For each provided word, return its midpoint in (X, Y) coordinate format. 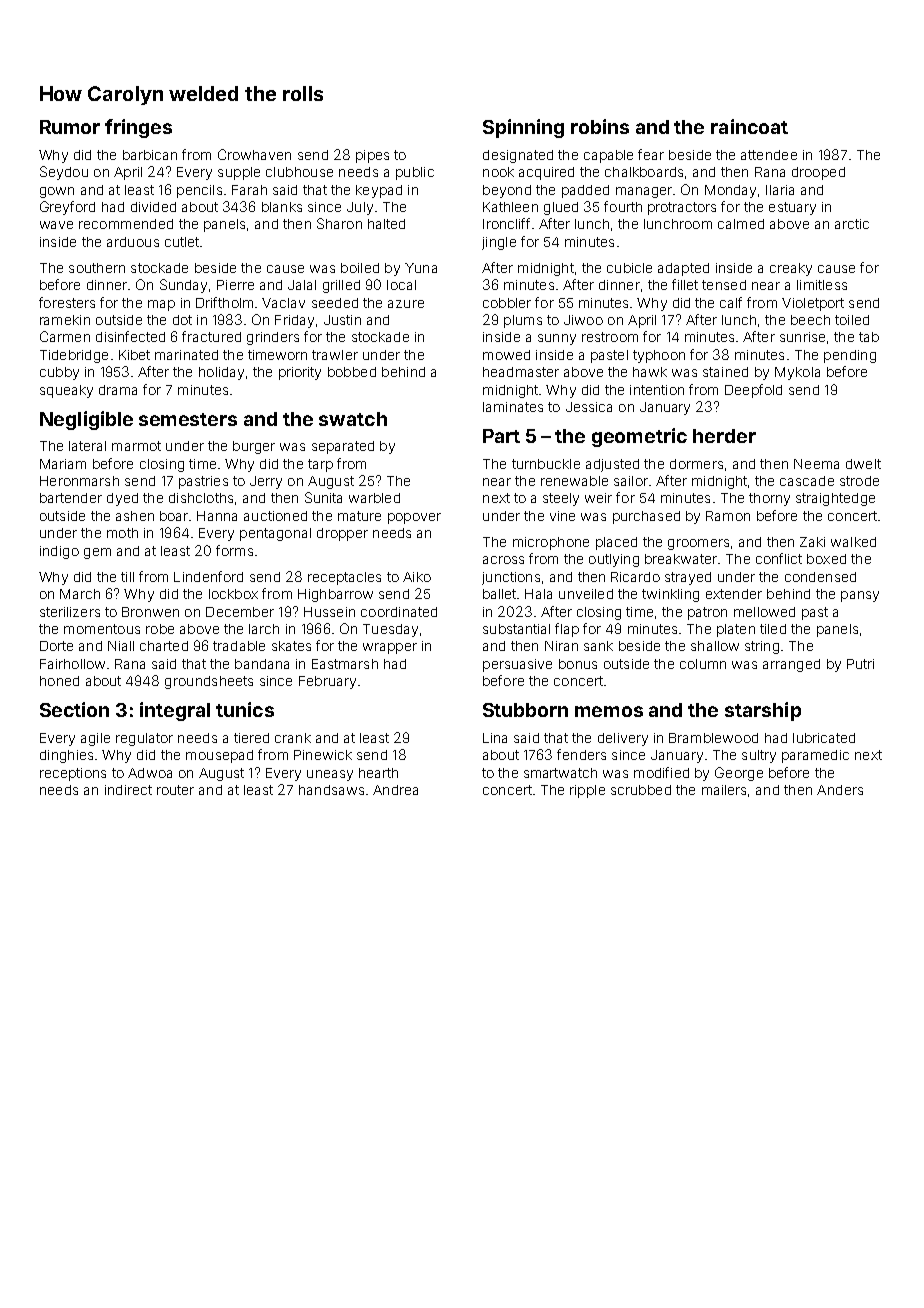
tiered (251, 738)
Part (501, 436)
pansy (860, 596)
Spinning (523, 128)
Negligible (86, 420)
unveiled (586, 594)
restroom (610, 337)
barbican (150, 155)
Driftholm (224, 302)
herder (724, 436)
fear (651, 154)
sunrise (802, 337)
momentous (102, 629)
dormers (696, 464)
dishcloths (201, 498)
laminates (513, 407)
